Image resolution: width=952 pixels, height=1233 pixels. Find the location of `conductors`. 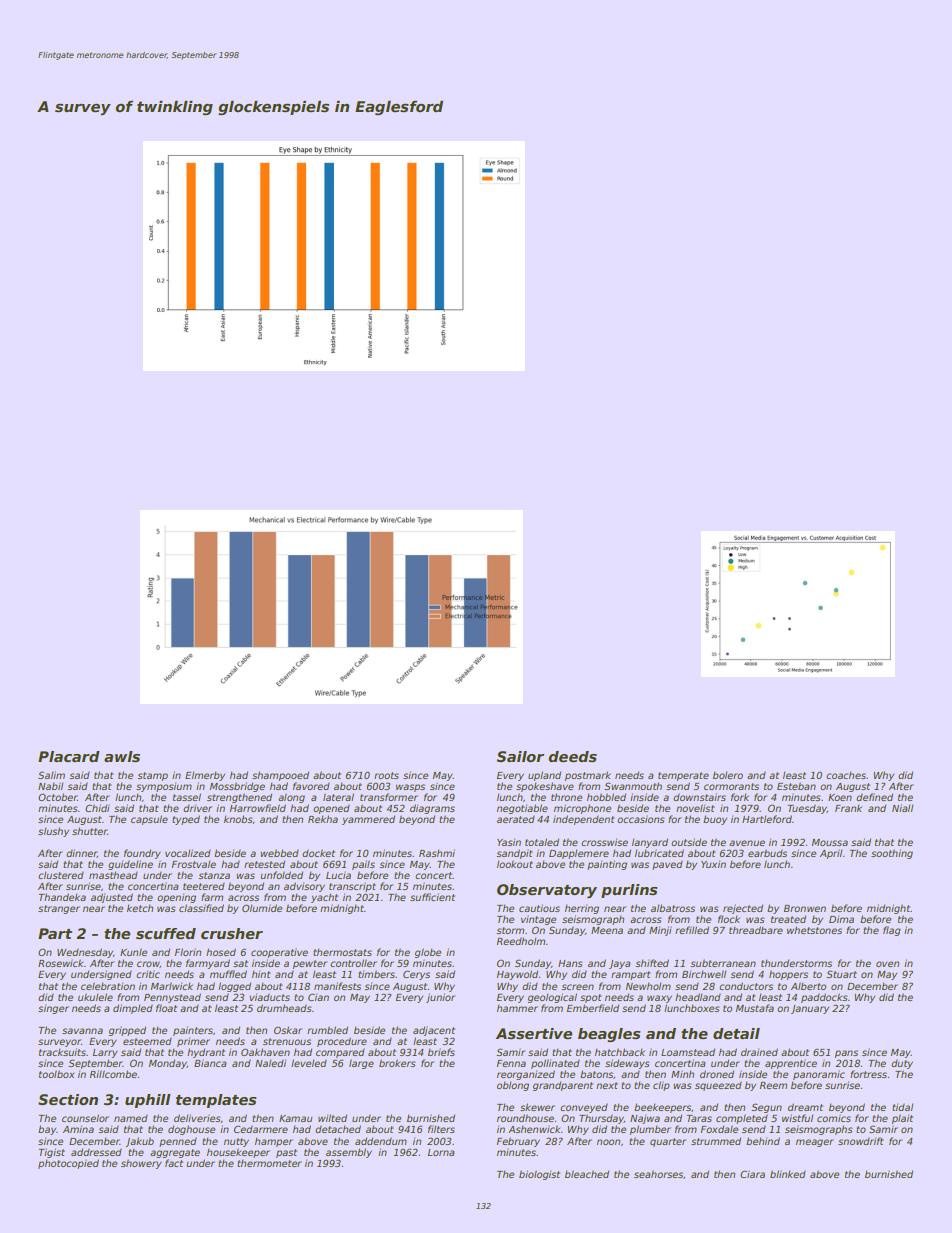

conductors is located at coordinates (746, 986).
